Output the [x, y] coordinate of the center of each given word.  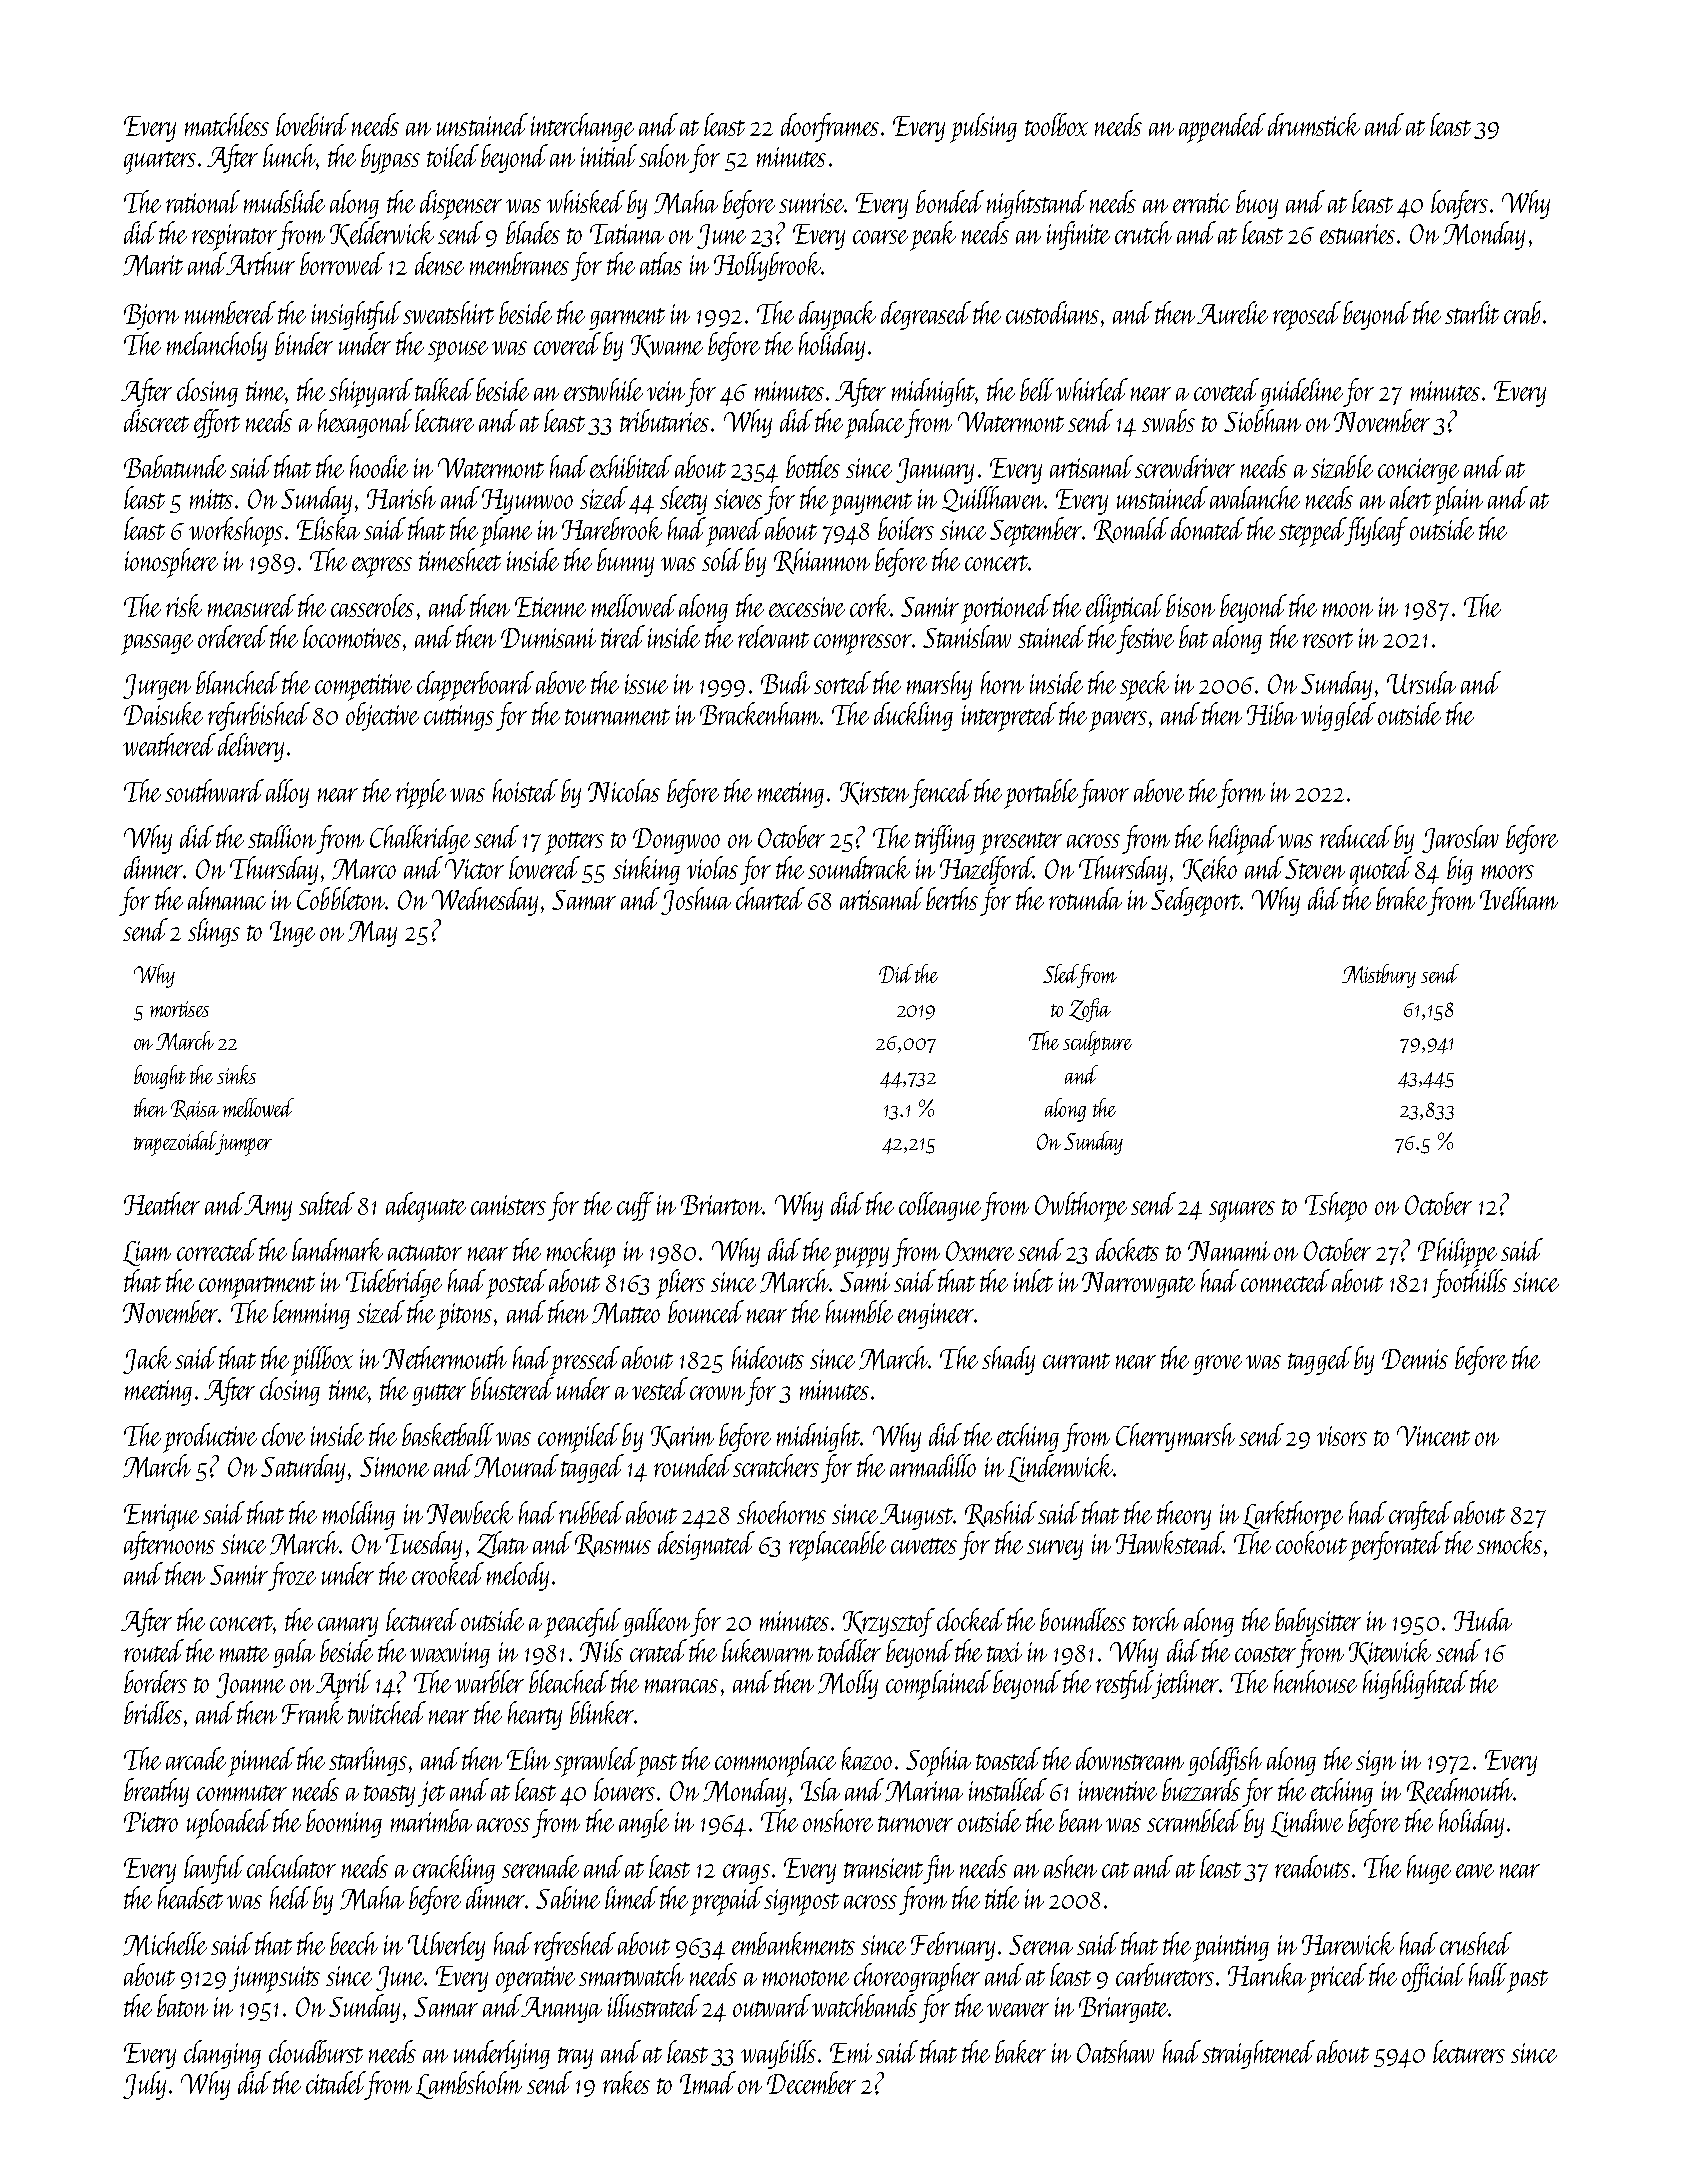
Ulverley [446, 1946]
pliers [680, 1284]
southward [214, 790]
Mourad [516, 1466]
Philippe [1457, 1253]
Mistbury [1379, 976]
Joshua [696, 901]
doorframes [830, 127]
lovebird [312, 124]
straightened [1258, 2054]
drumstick [1314, 124]
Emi [851, 2053]
